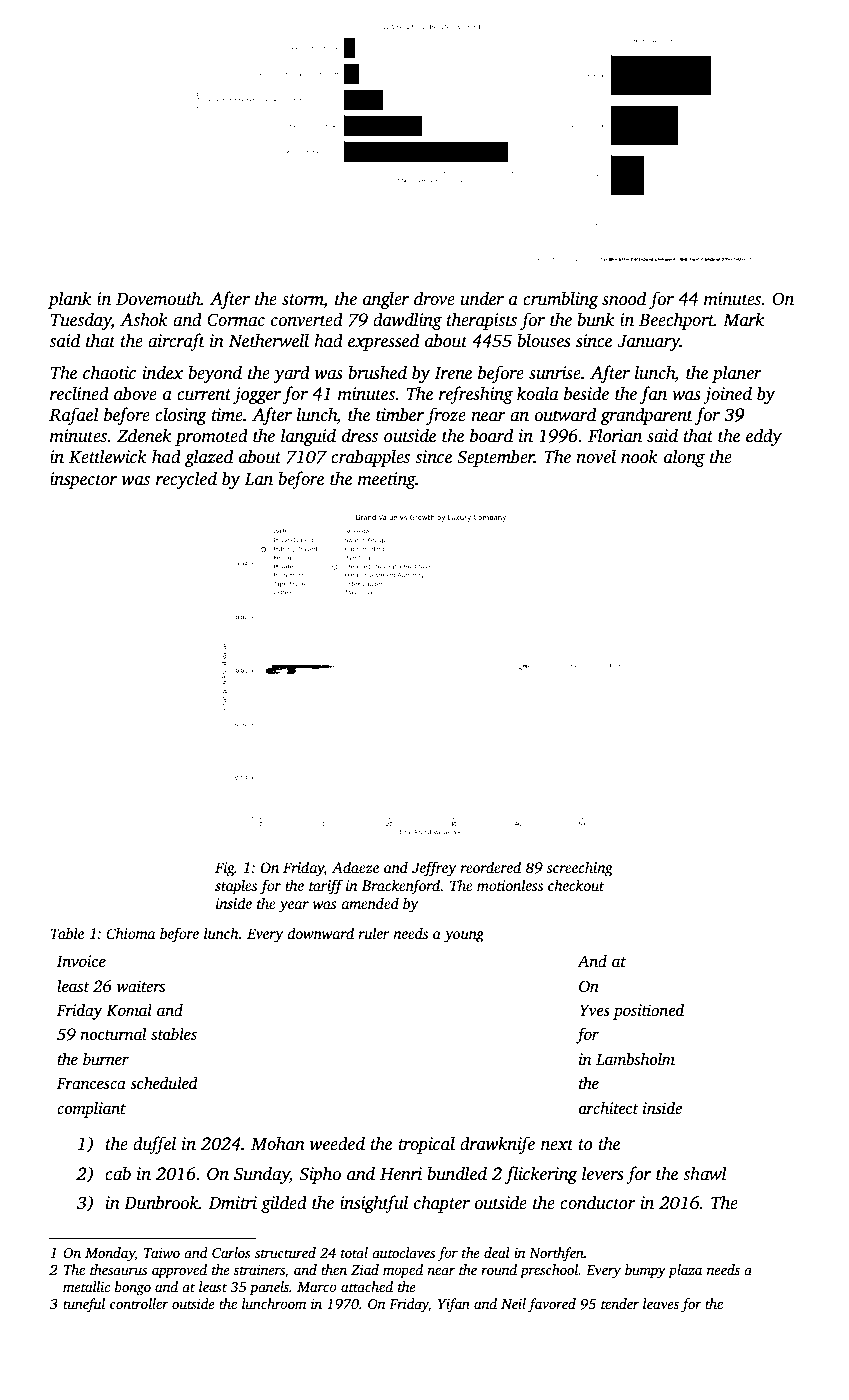 This screenshot has width=849, height=1400. I want to click on positioned, so click(648, 1011).
